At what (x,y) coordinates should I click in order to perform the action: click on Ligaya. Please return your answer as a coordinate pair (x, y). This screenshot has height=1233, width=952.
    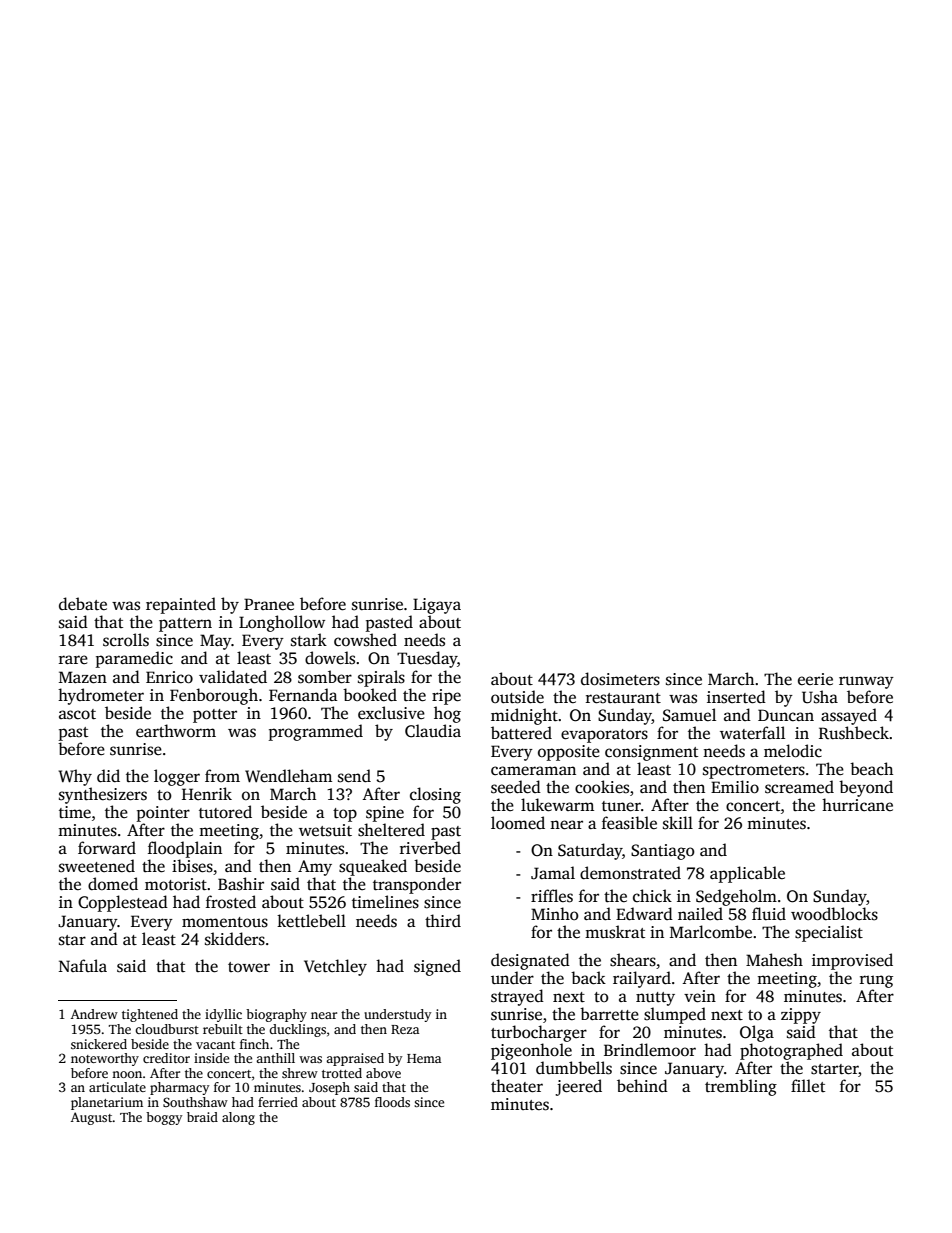
    Looking at the image, I should click on (437, 606).
